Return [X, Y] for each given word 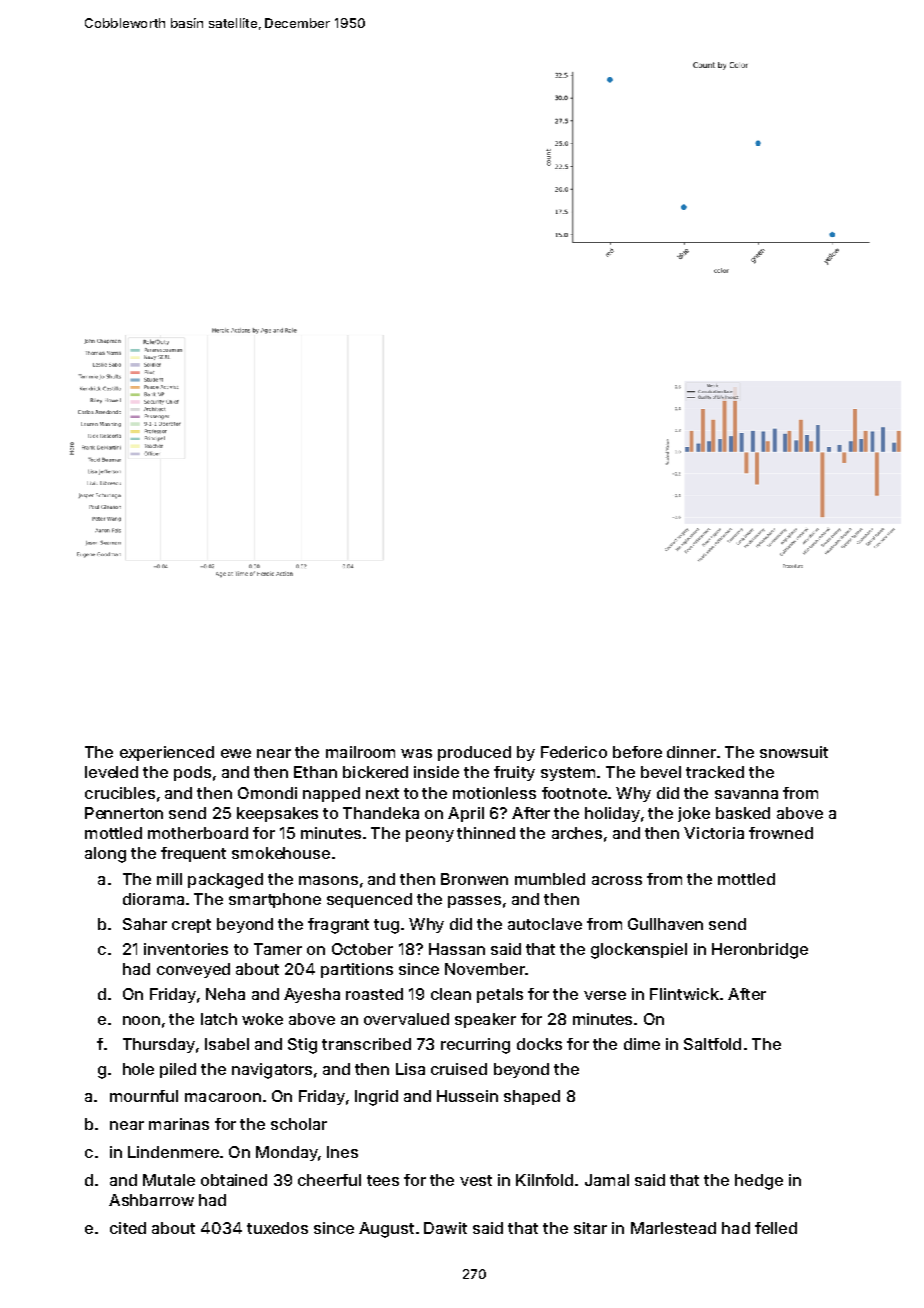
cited [128, 1228]
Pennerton [124, 813]
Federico [574, 752]
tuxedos [277, 1228]
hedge [759, 1182]
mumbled [550, 879]
